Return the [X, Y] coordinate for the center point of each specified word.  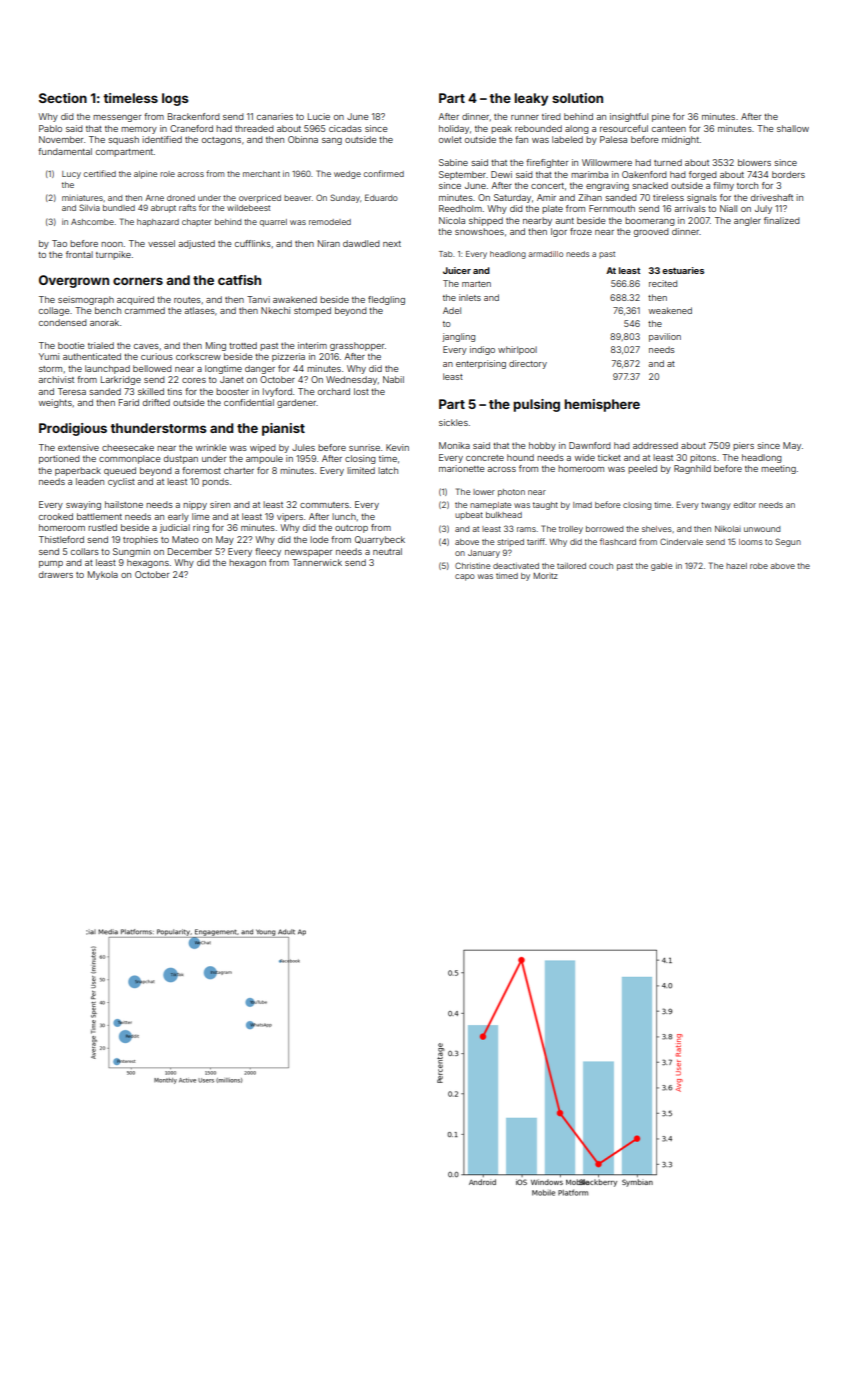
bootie [71, 345]
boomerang [650, 221]
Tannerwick [317, 562]
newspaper [308, 553]
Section [63, 98]
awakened [295, 299]
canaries [275, 116]
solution [577, 98]
